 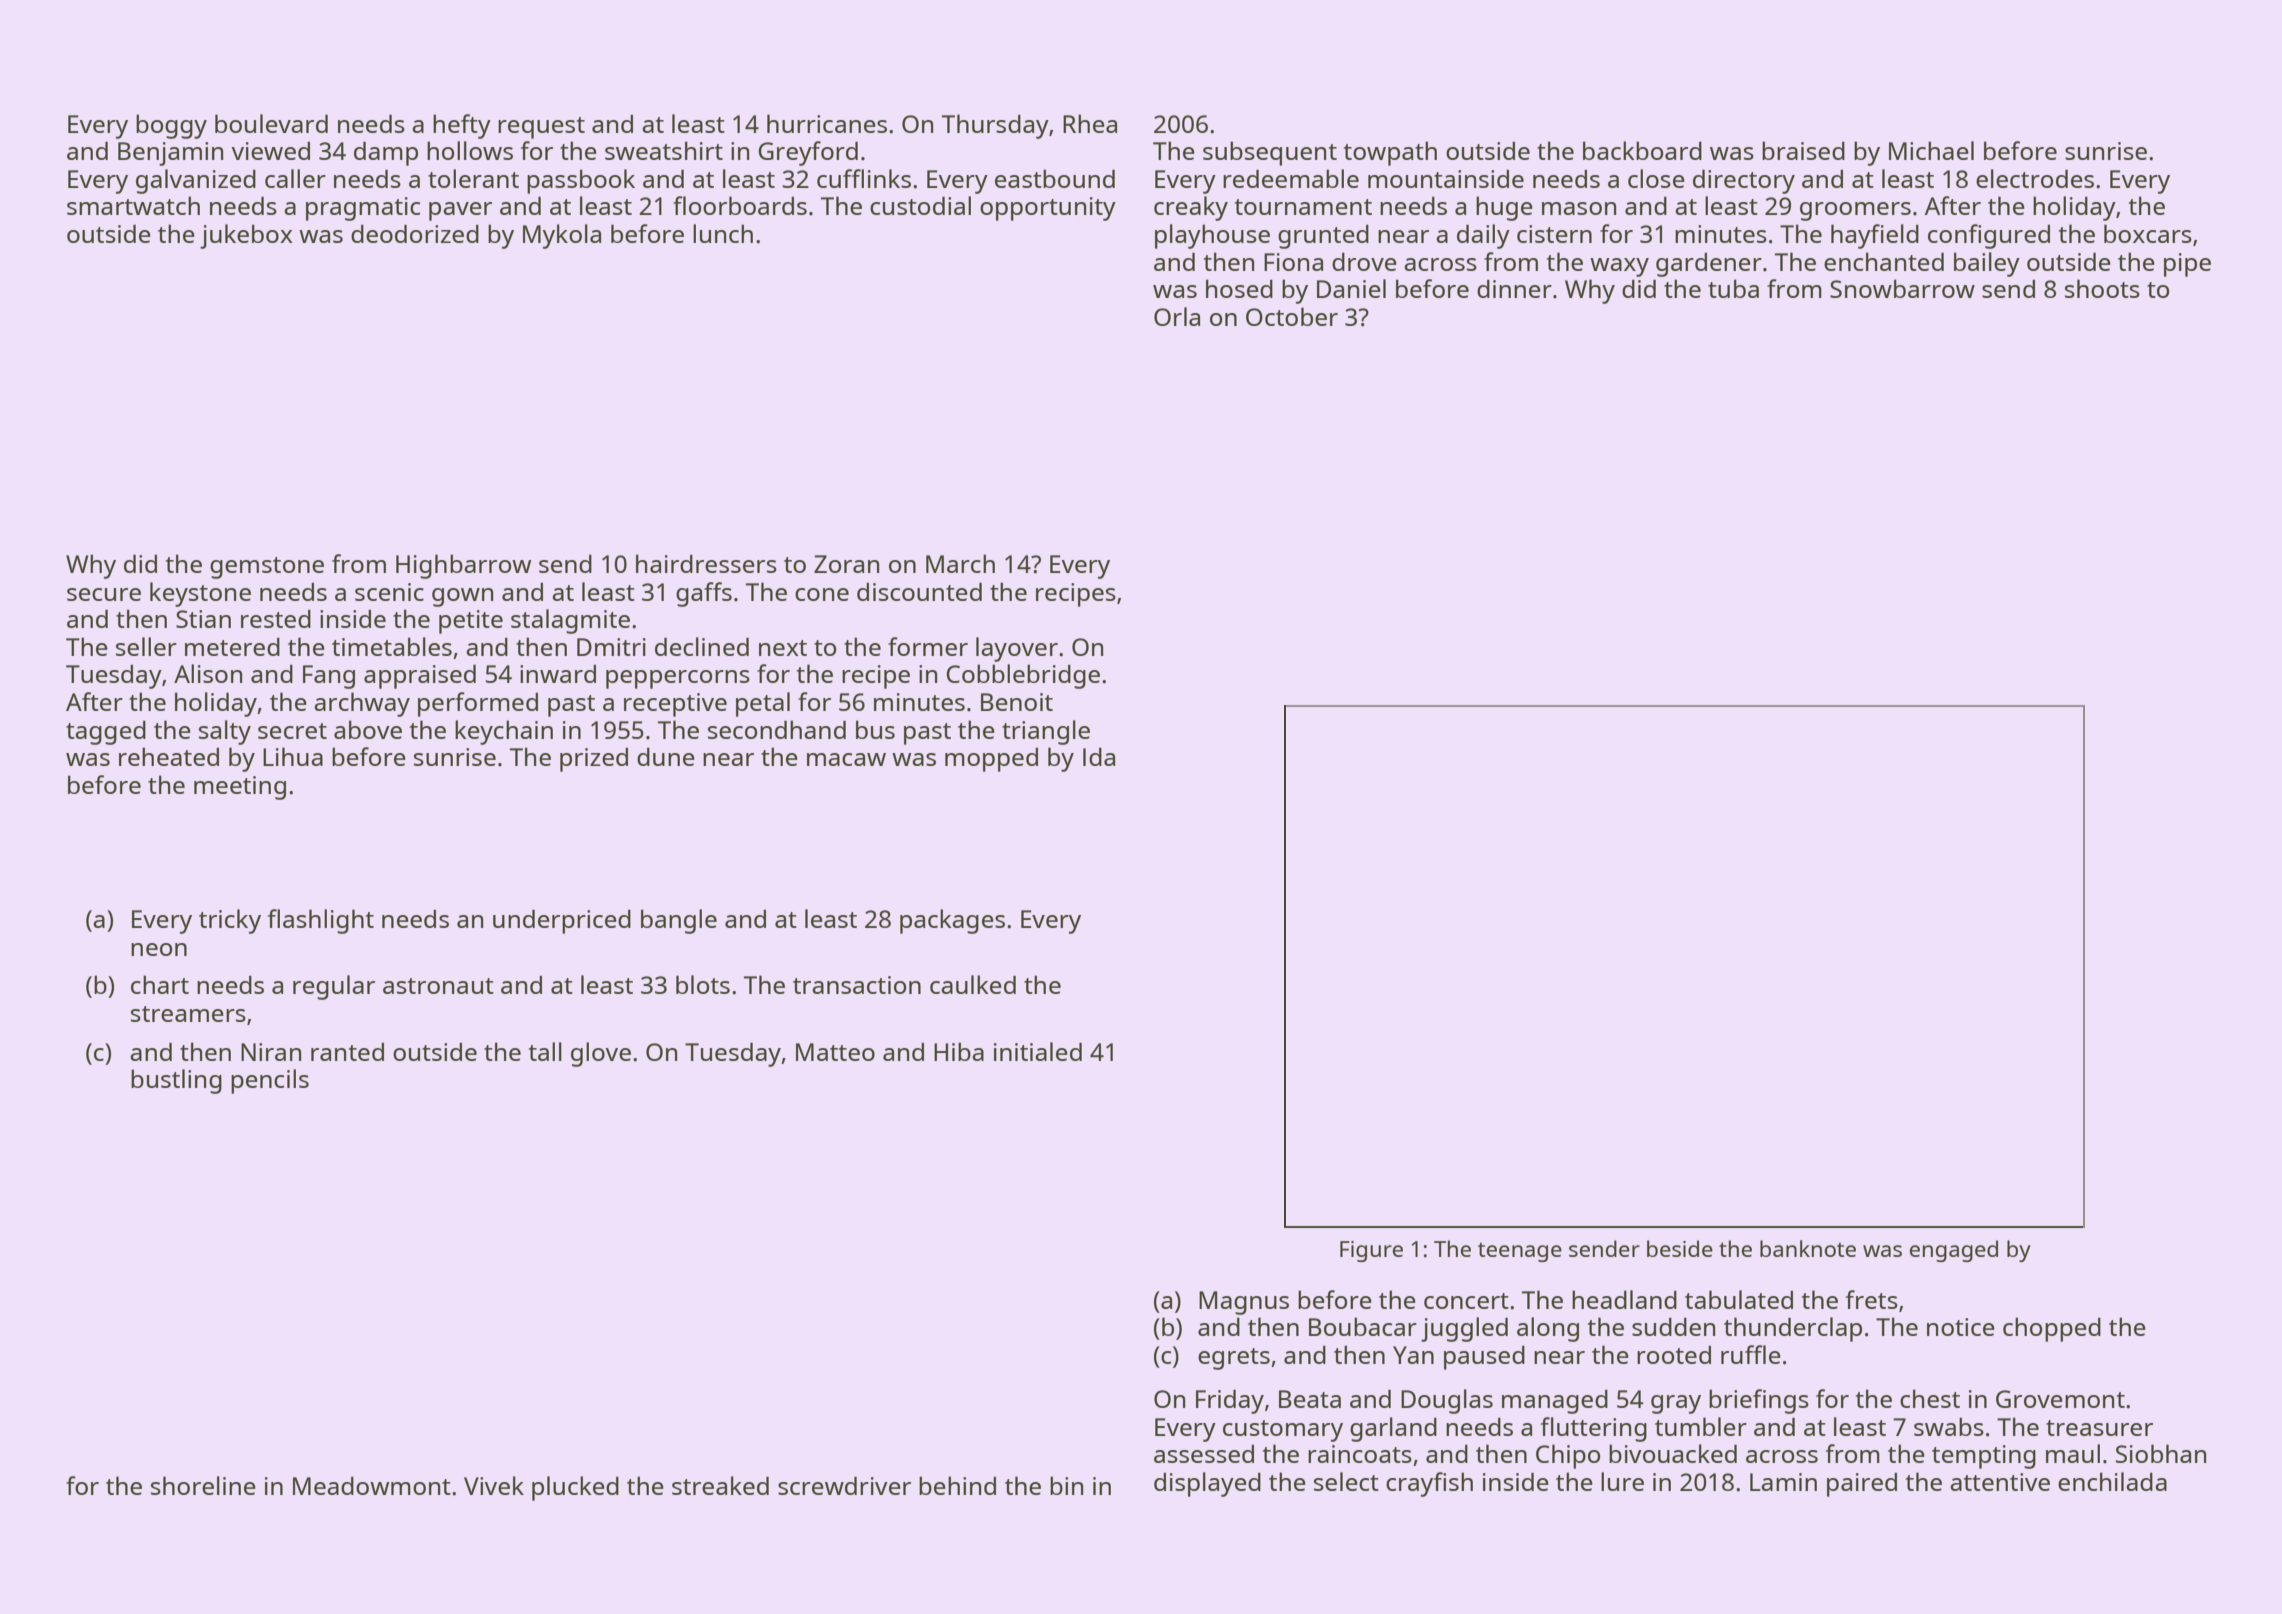 I want to click on keystone, so click(x=200, y=594).
